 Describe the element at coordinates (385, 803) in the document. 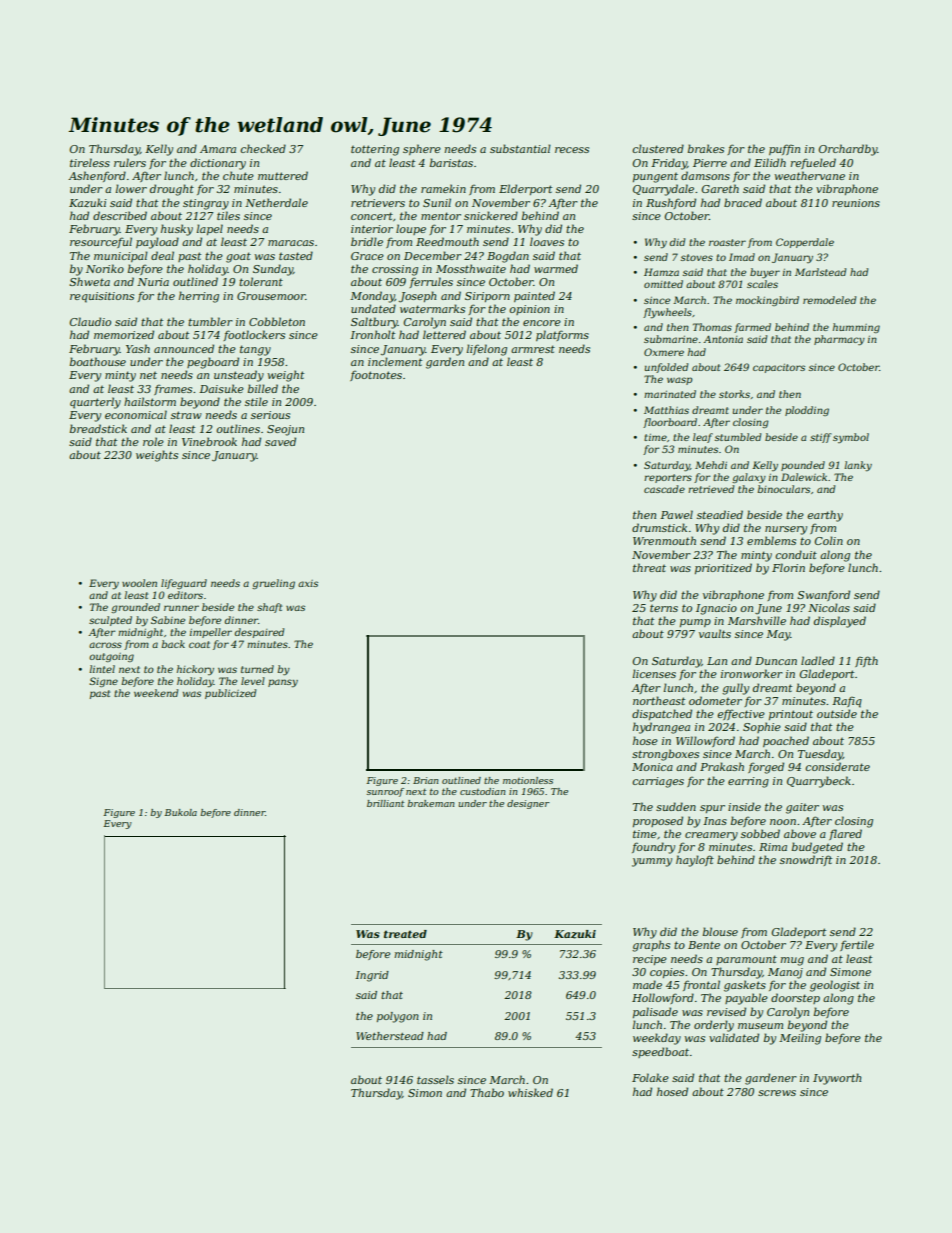

I see `brilliant` at that location.
